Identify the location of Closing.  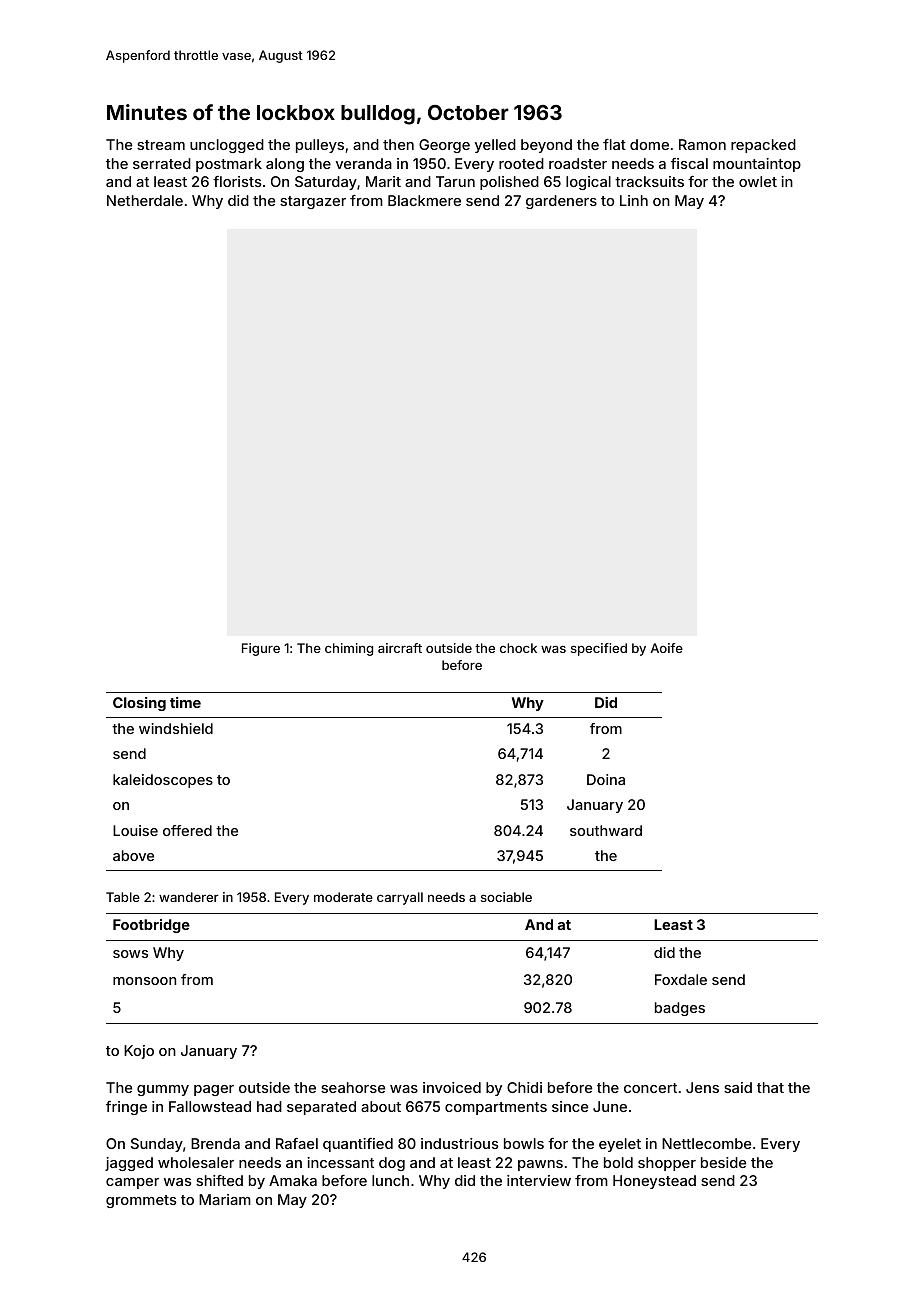
(139, 704).
